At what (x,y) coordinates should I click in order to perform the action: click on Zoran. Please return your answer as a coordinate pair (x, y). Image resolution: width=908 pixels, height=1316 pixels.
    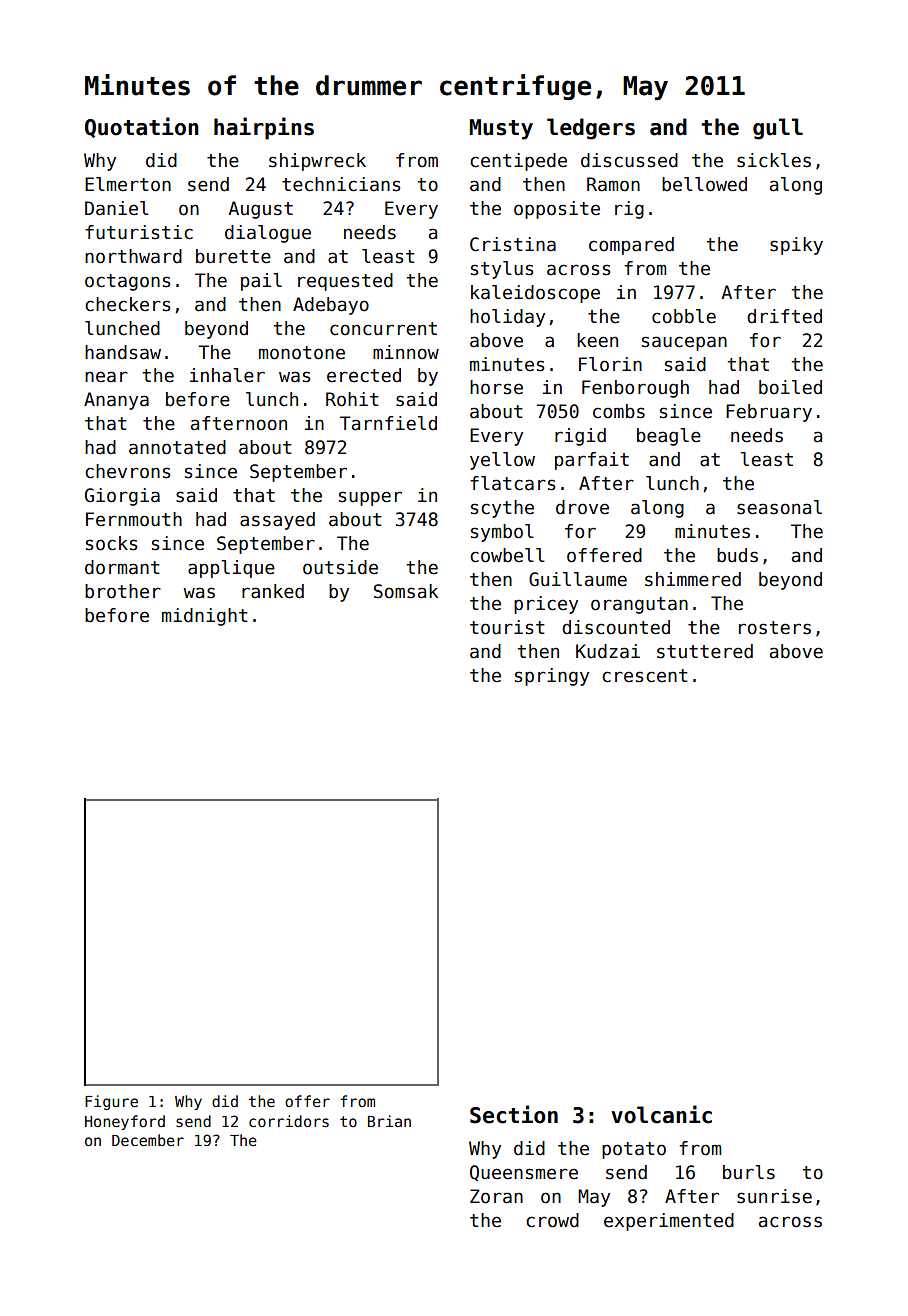
    Looking at the image, I should click on (496, 1196).
